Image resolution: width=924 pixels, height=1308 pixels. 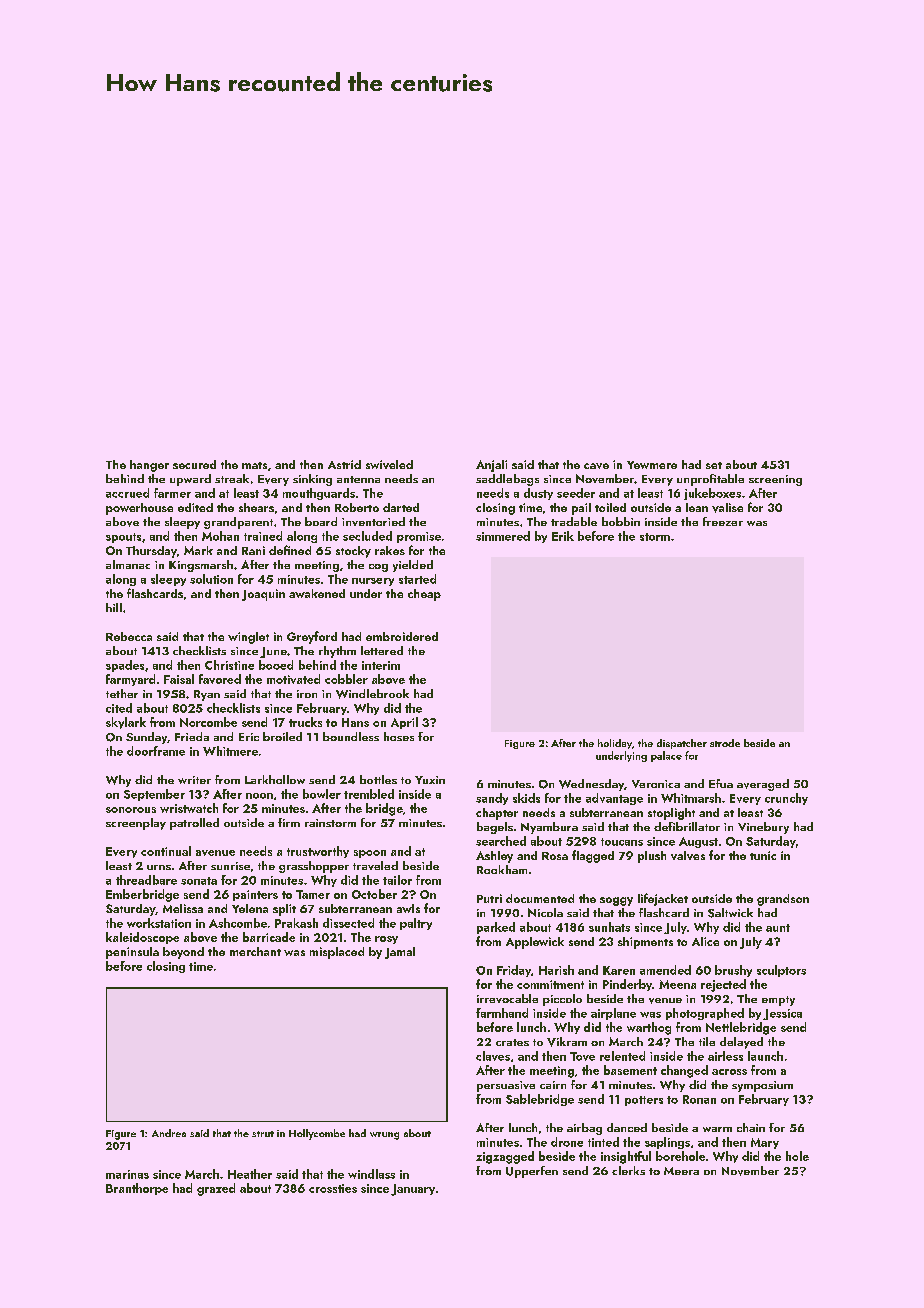 What do you see at coordinates (723, 521) in the screenshot?
I see `freezer` at bounding box center [723, 521].
